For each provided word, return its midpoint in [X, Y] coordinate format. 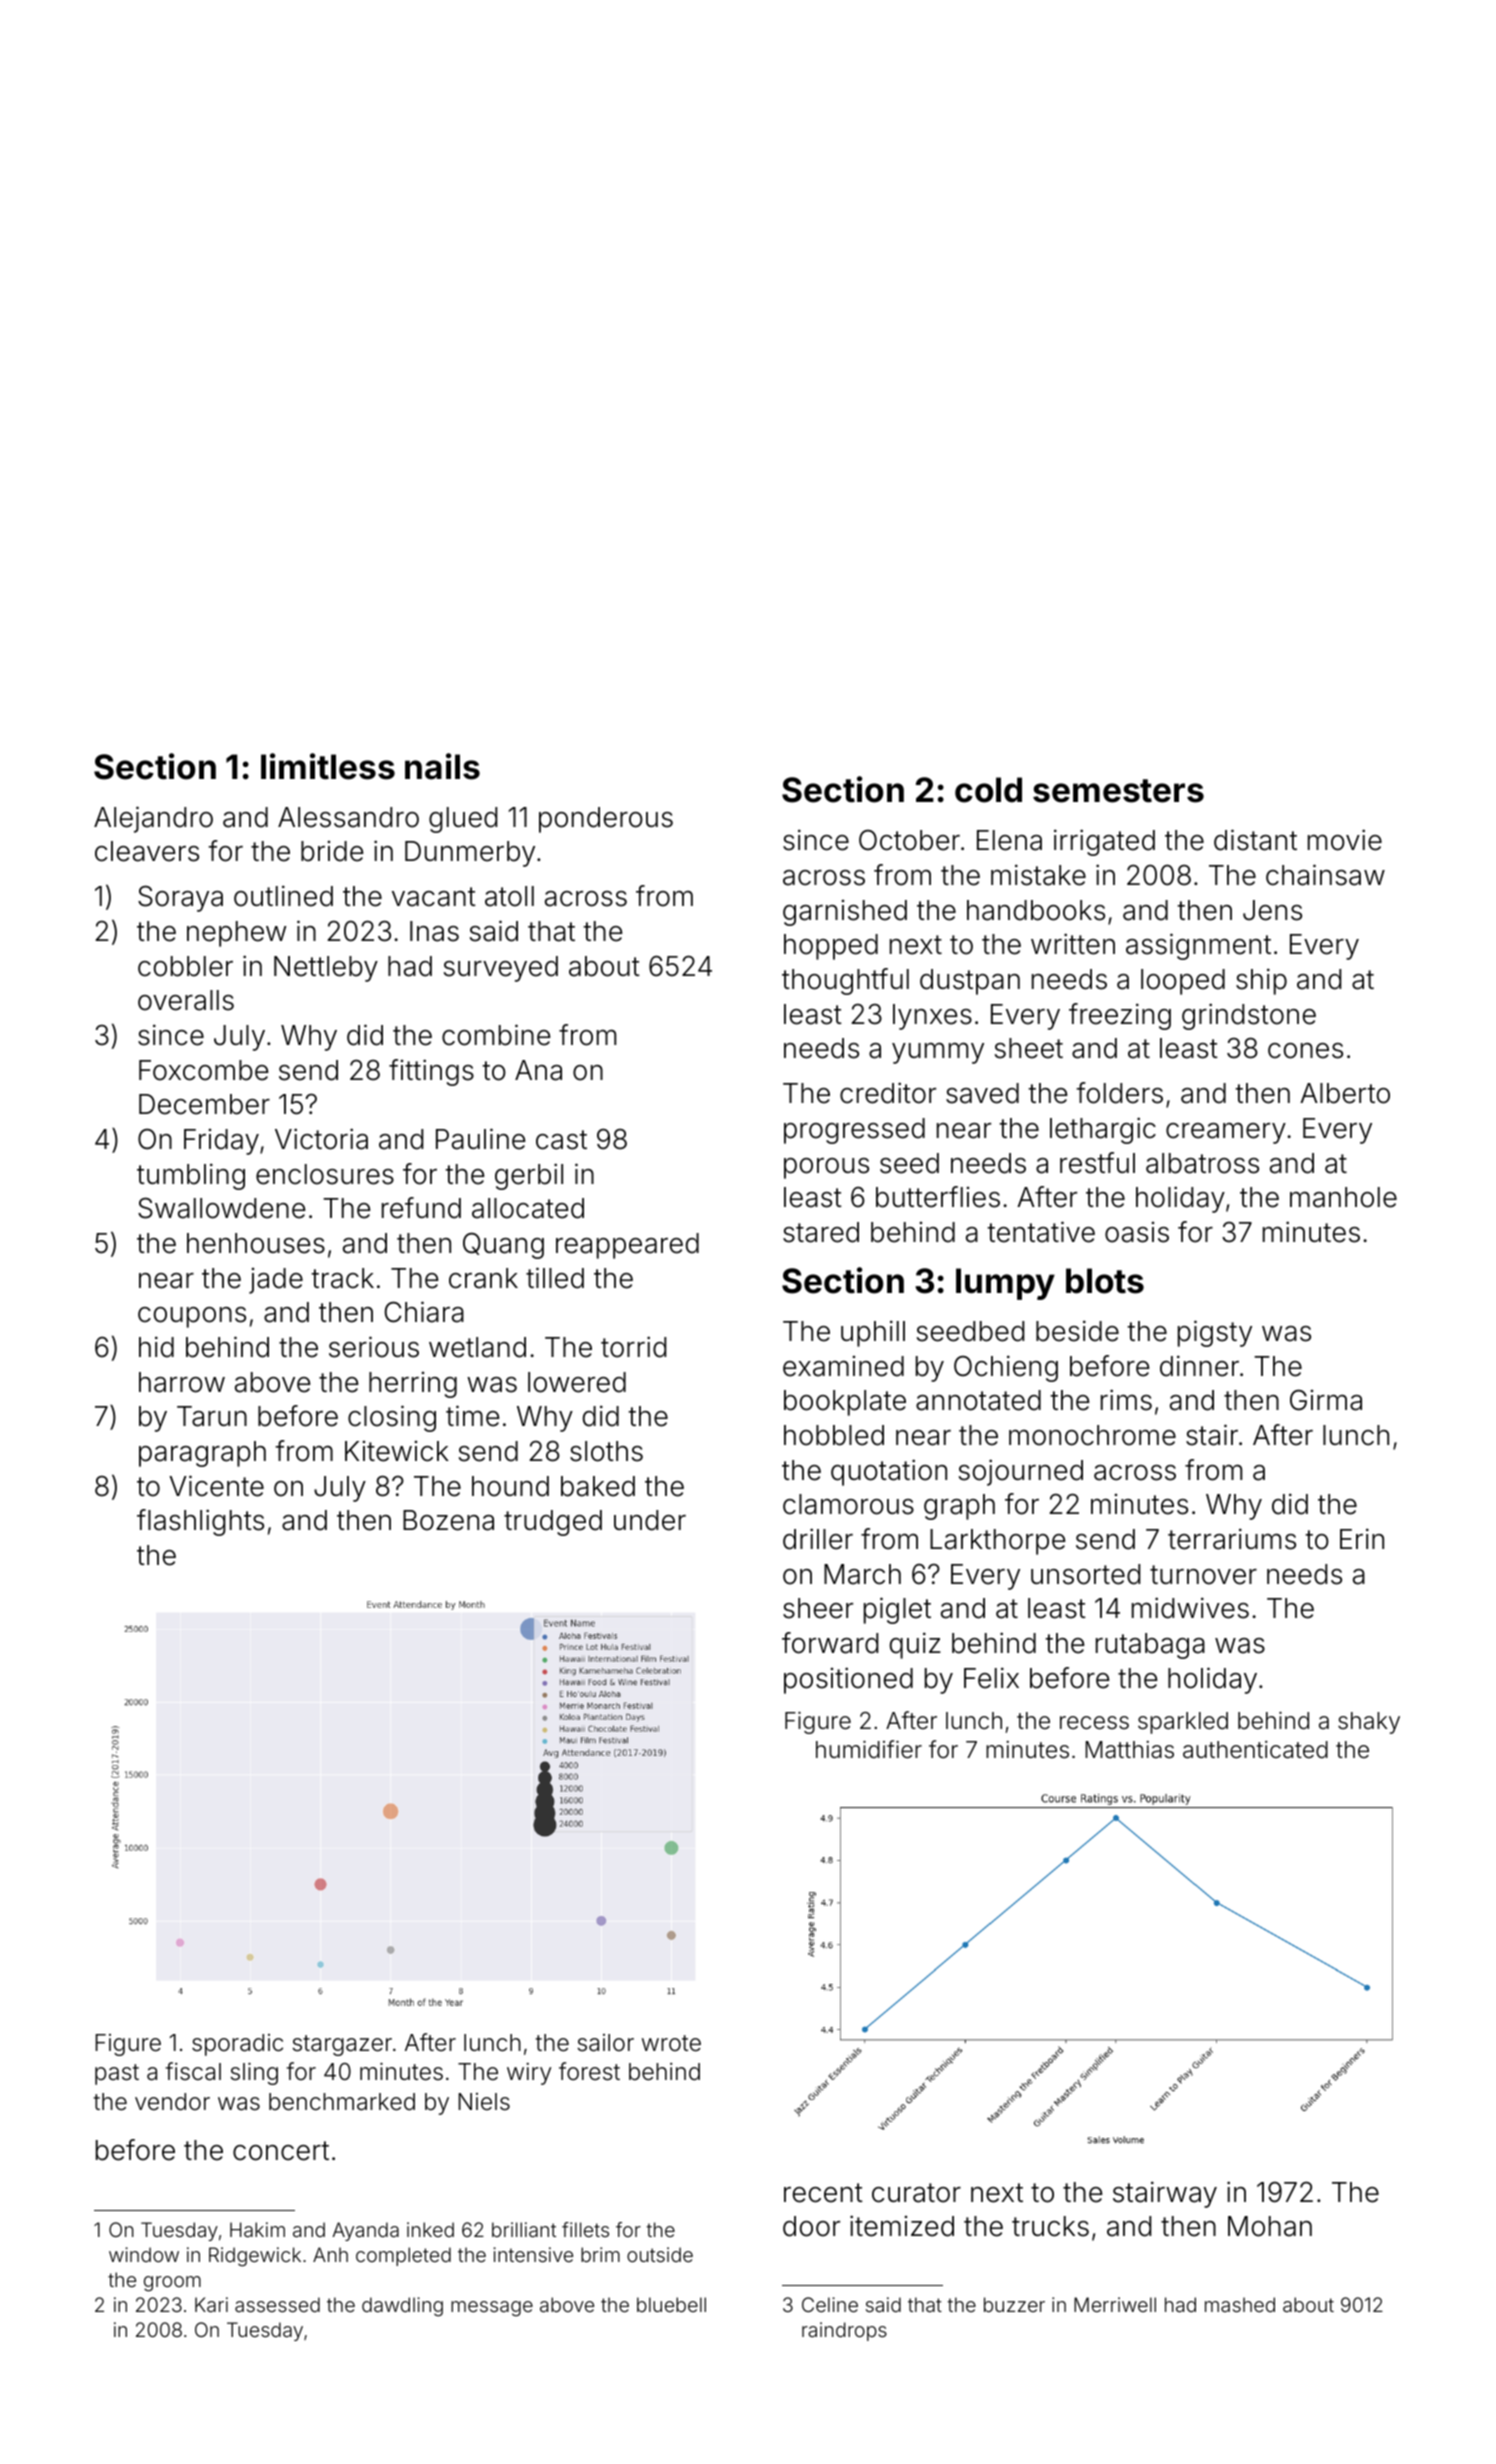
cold [988, 790]
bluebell [671, 2304]
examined [843, 1366]
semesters [1118, 791]
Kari [211, 2304]
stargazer [342, 2045]
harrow [182, 1382]
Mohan [1270, 2226]
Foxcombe [203, 1070]
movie [1345, 840]
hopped [831, 947]
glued [463, 820]
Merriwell [1115, 2304]
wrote [671, 2043]
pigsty [1215, 1333]
